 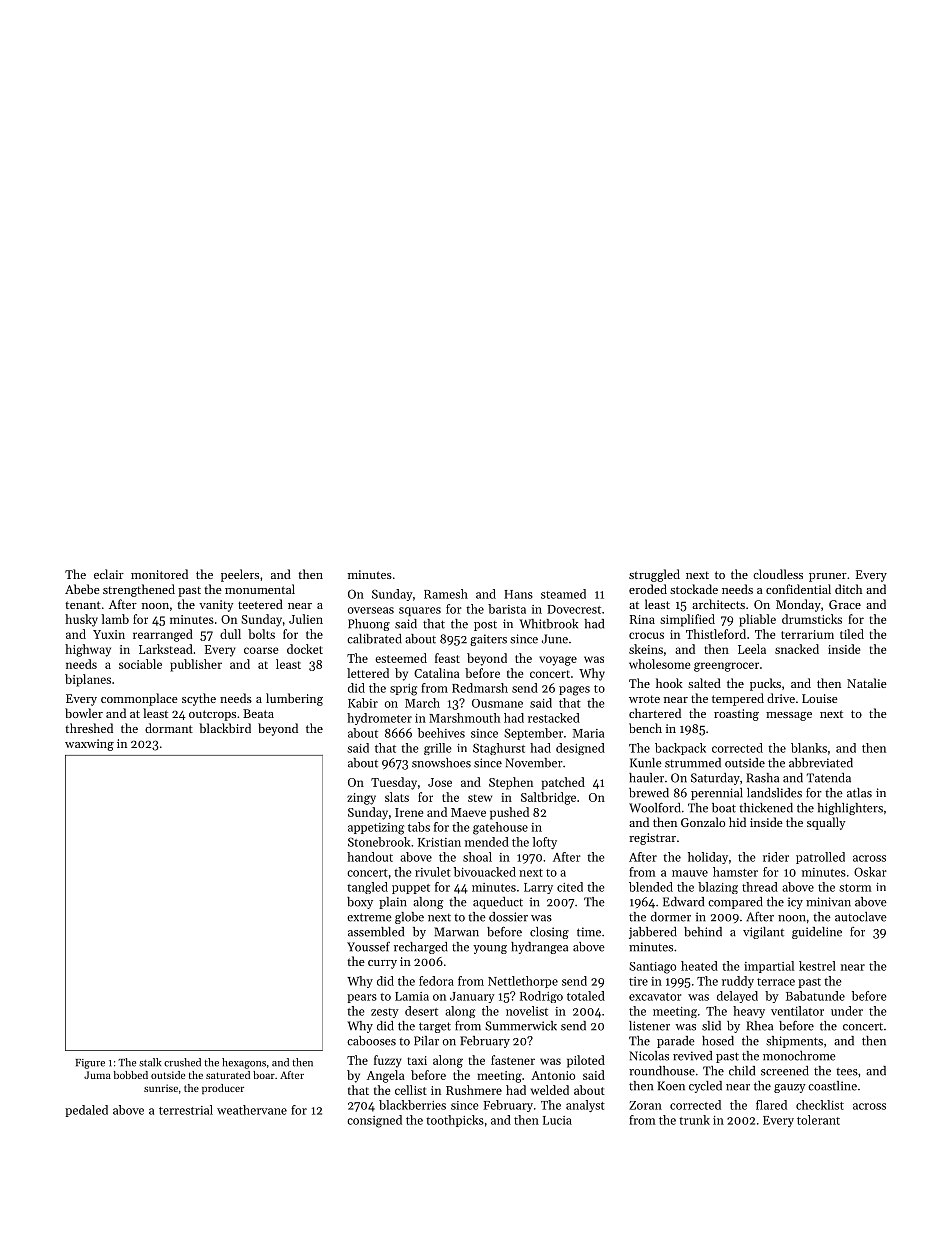 What do you see at coordinates (186, 1110) in the document?
I see `terrestrial` at bounding box center [186, 1110].
